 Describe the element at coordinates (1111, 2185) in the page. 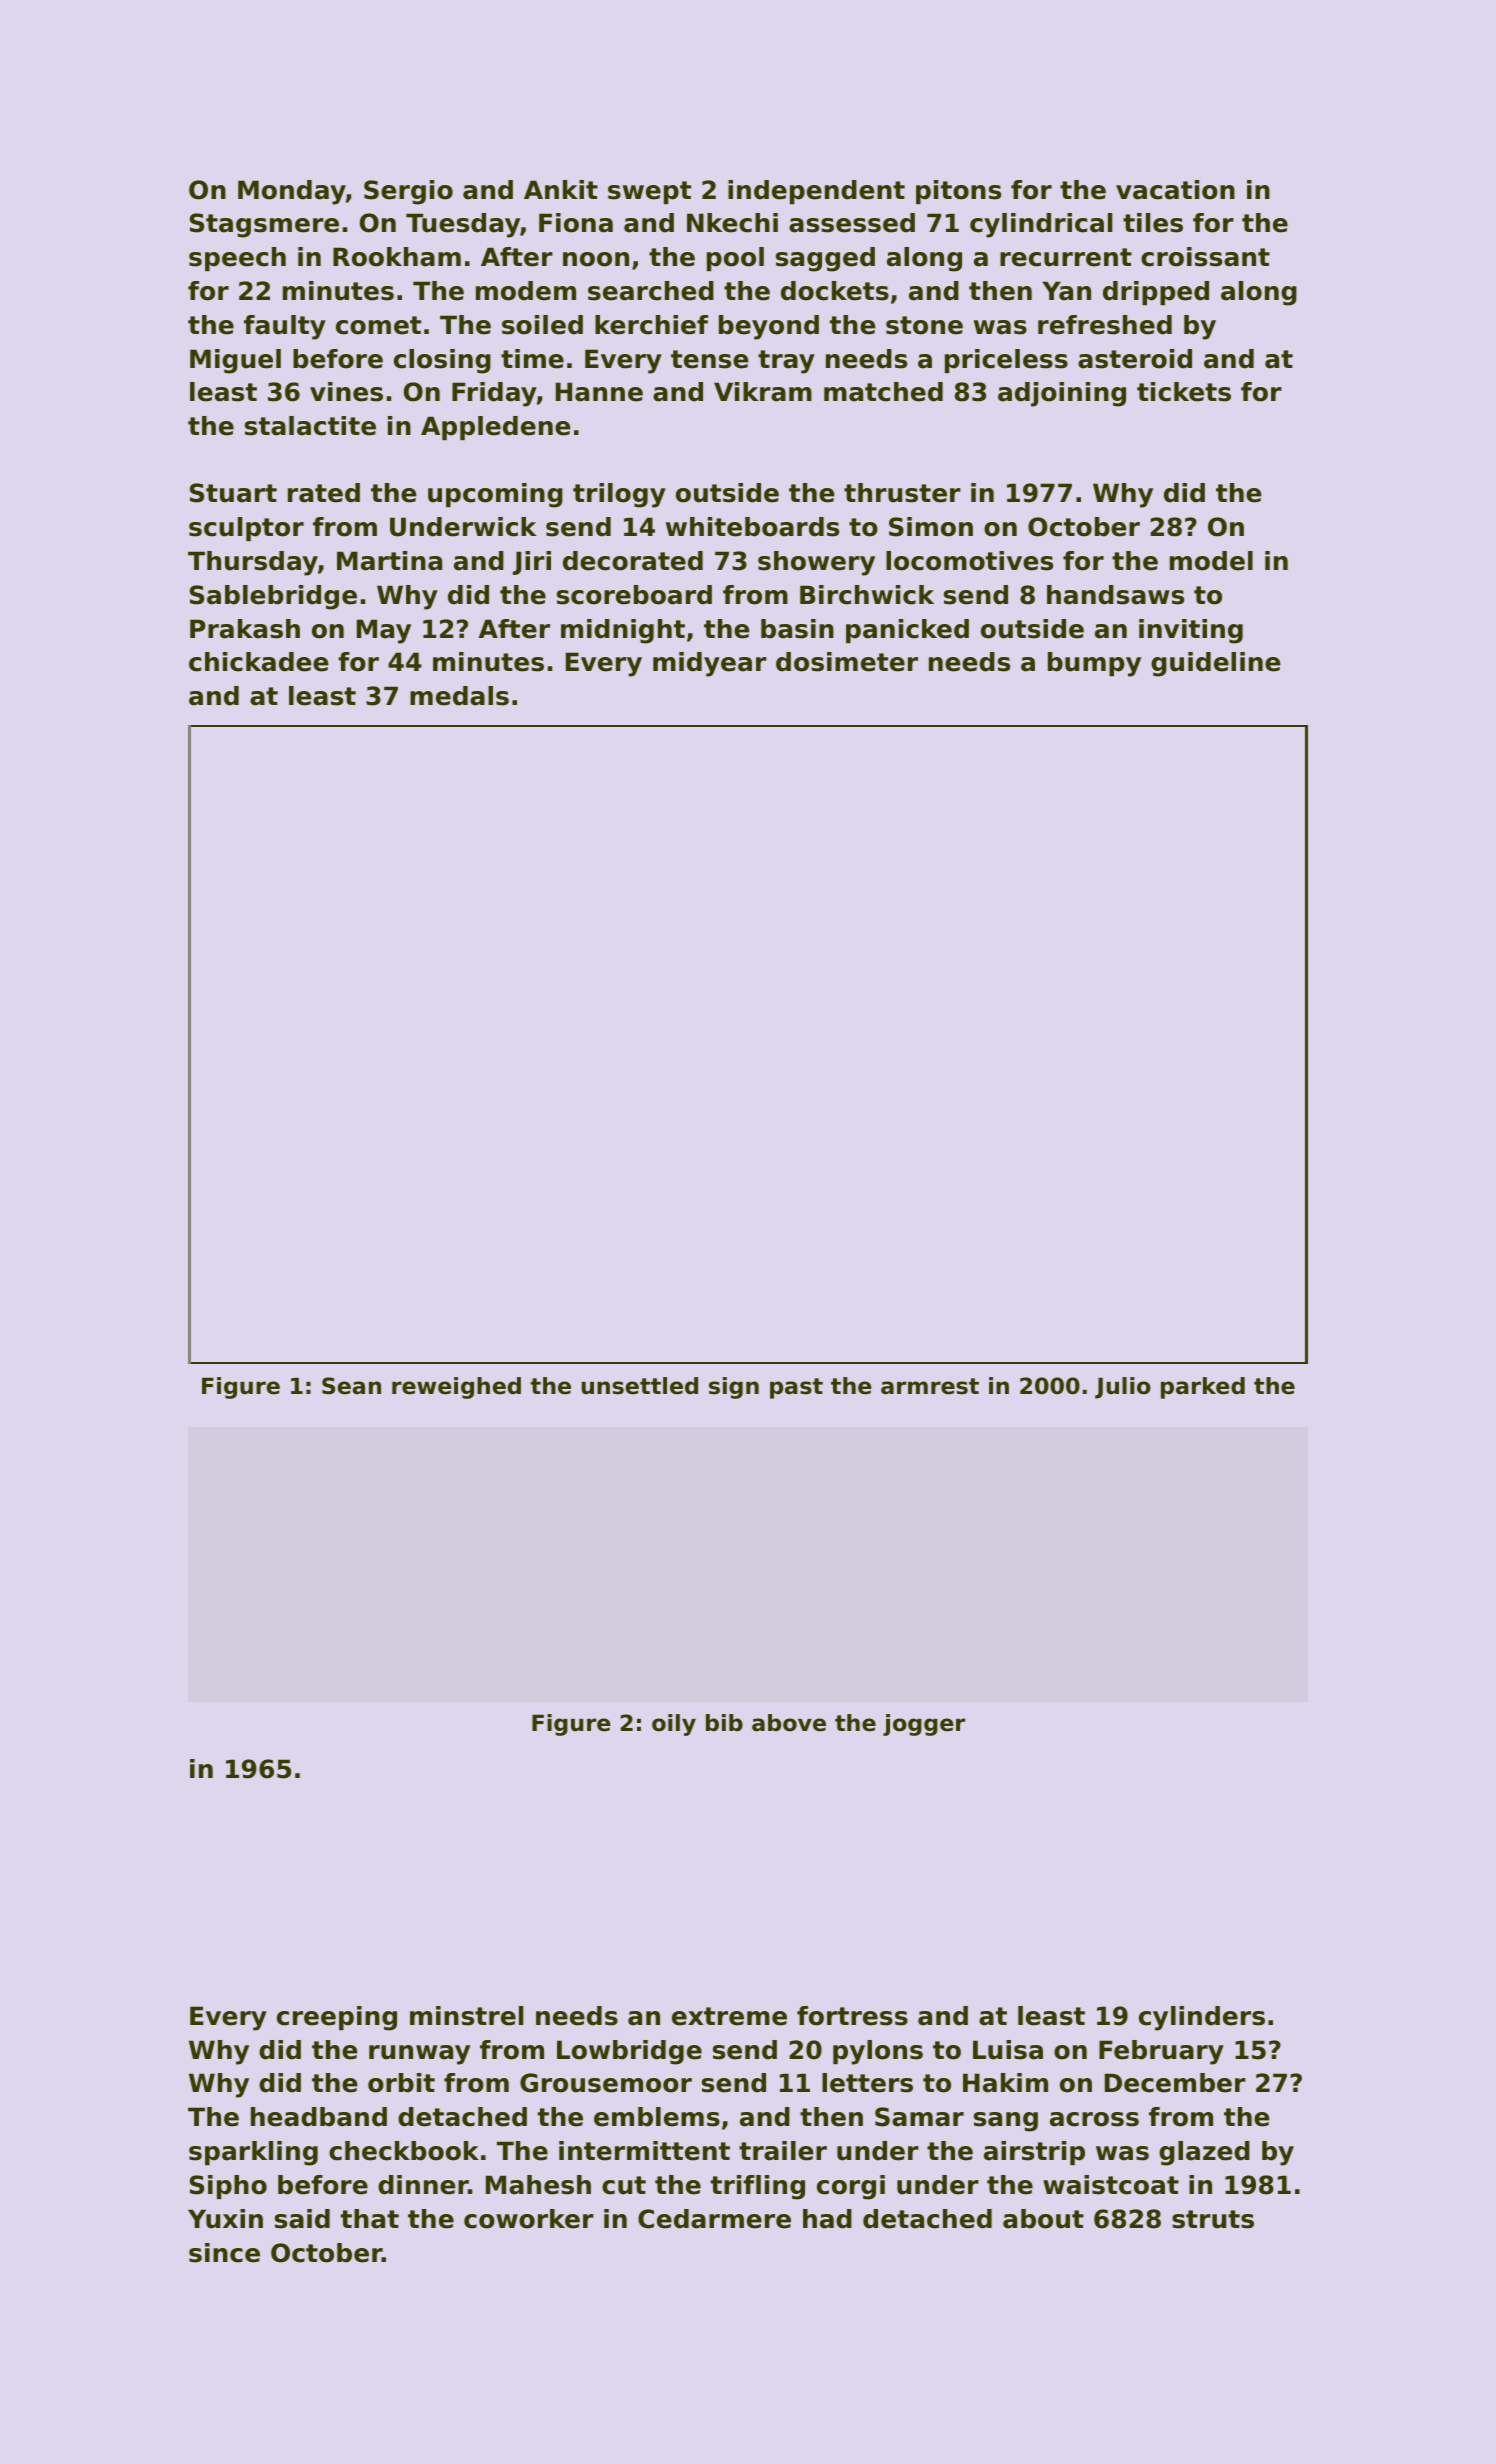

I see `waistcoat` at that location.
